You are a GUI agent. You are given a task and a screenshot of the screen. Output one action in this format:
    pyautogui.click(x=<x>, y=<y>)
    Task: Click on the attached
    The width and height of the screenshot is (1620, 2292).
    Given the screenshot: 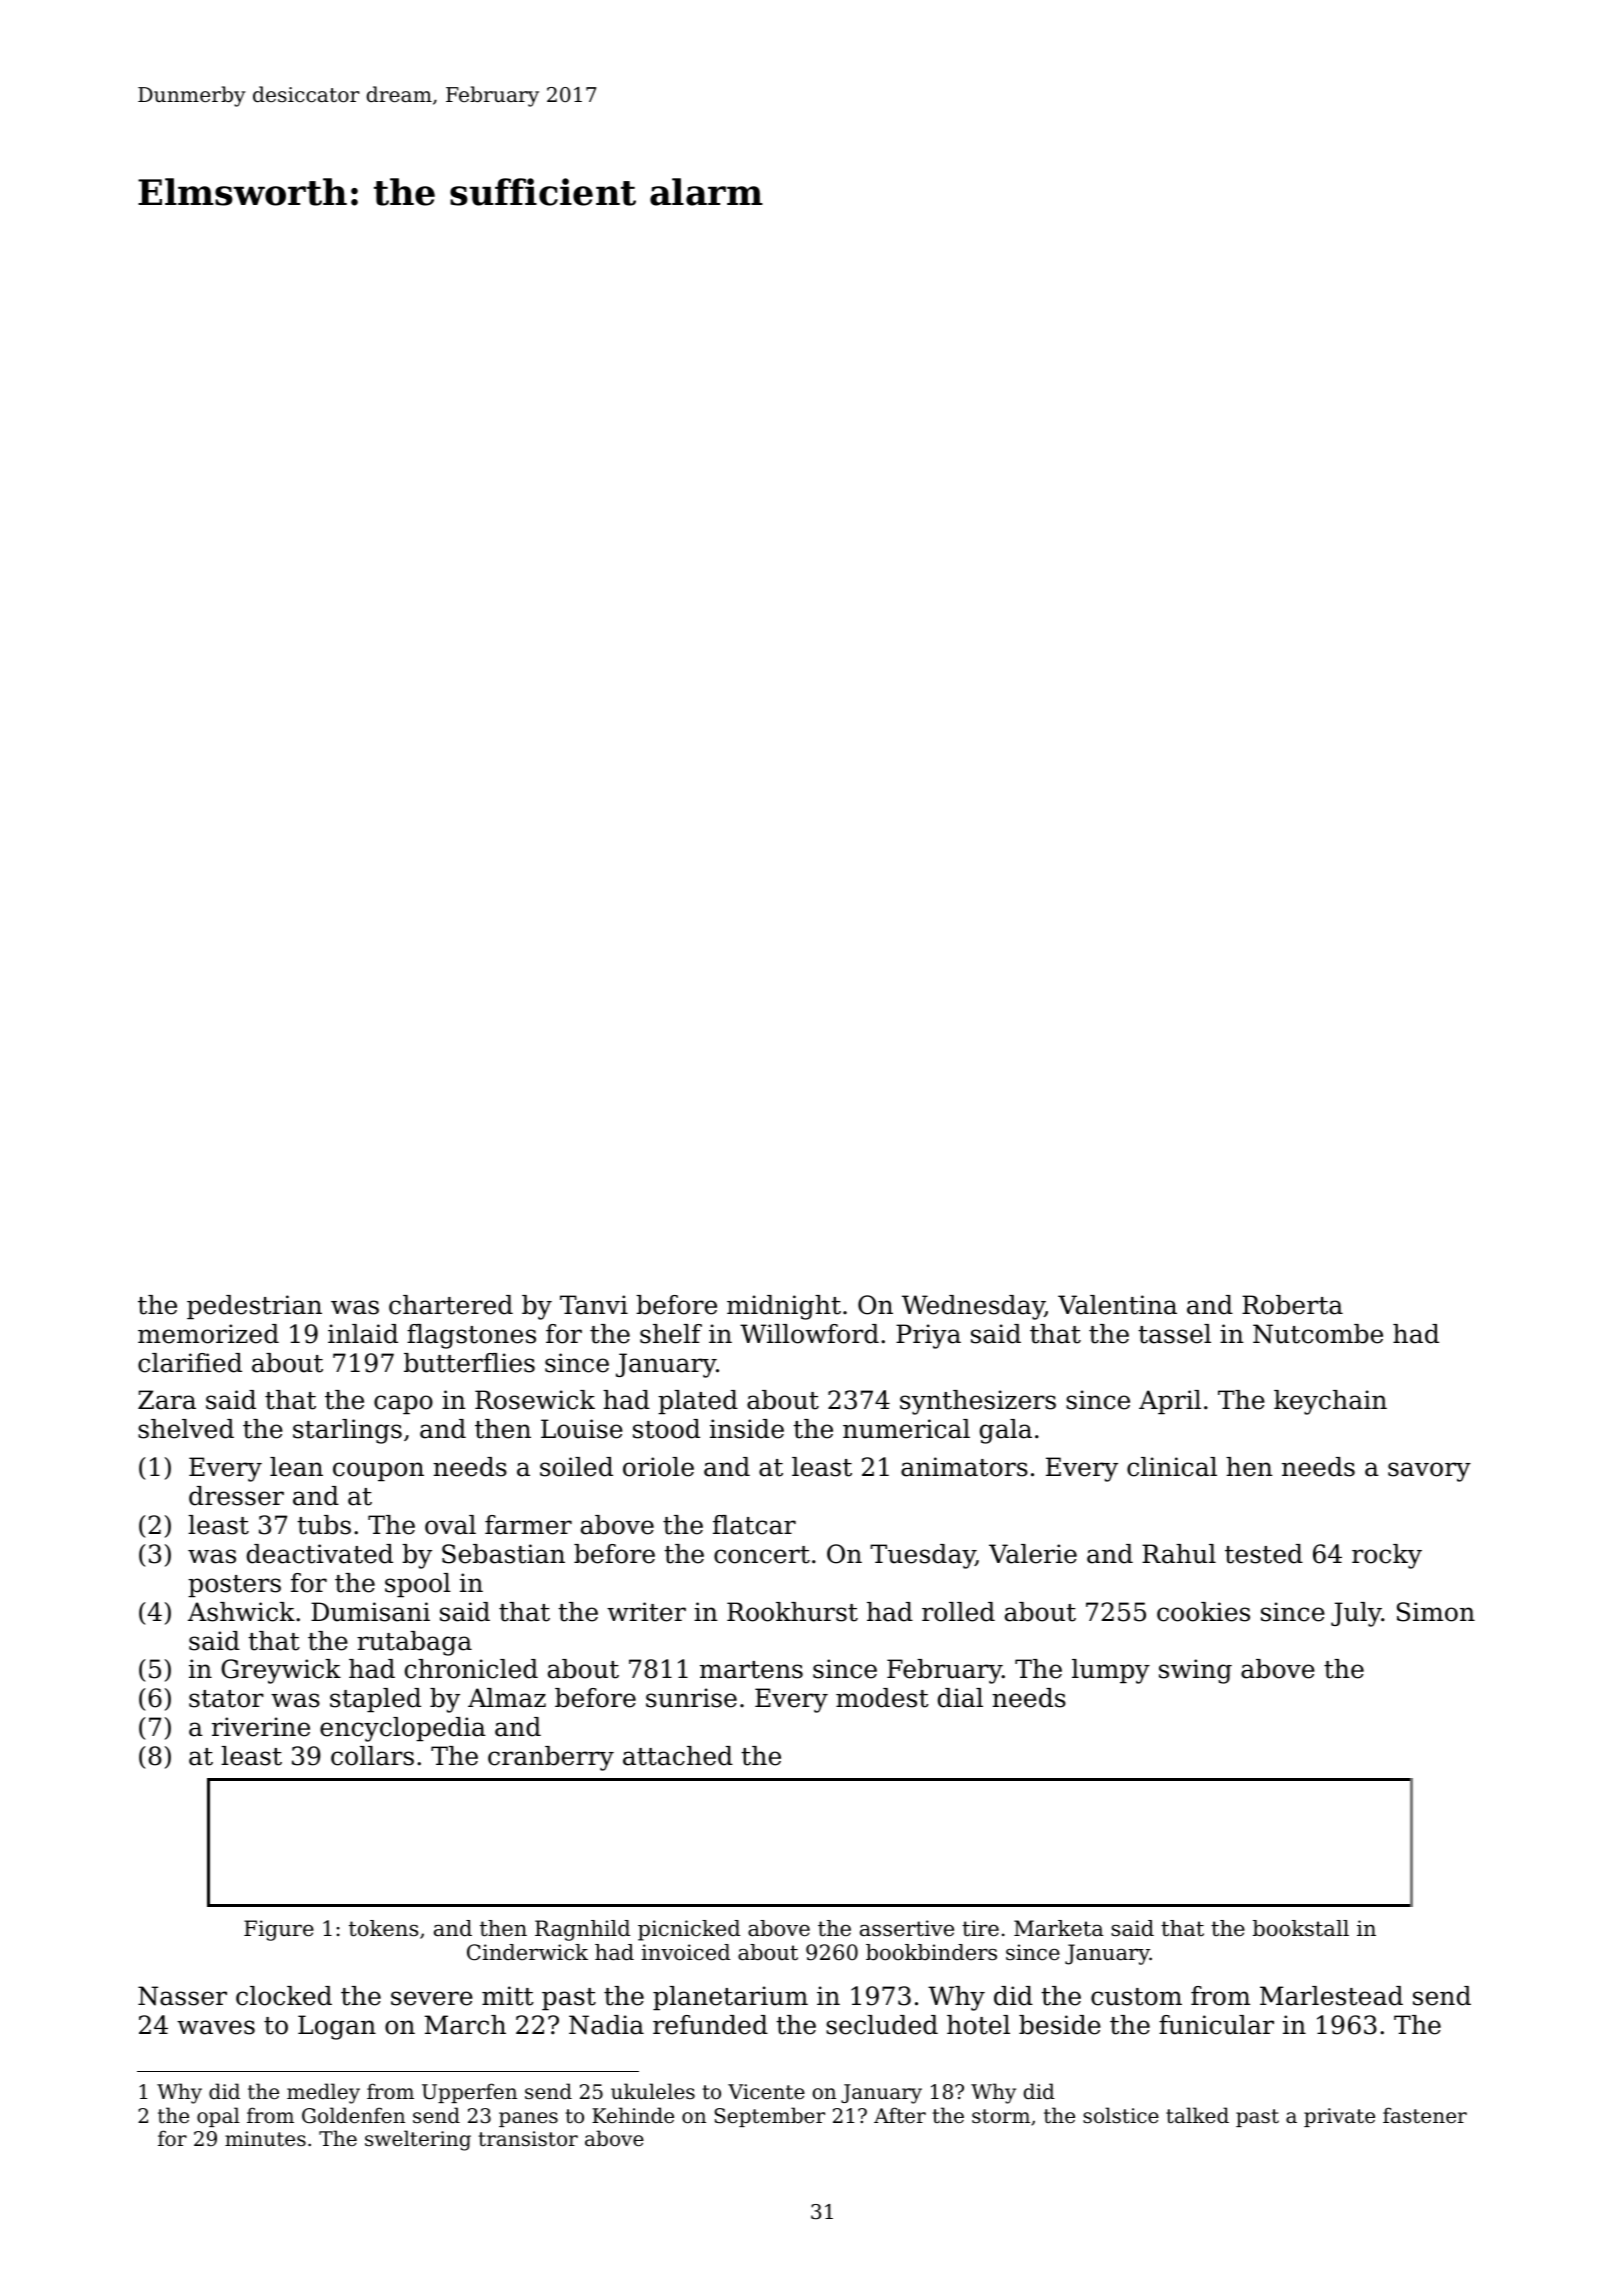 What is the action you would take?
    pyautogui.click(x=678, y=1756)
